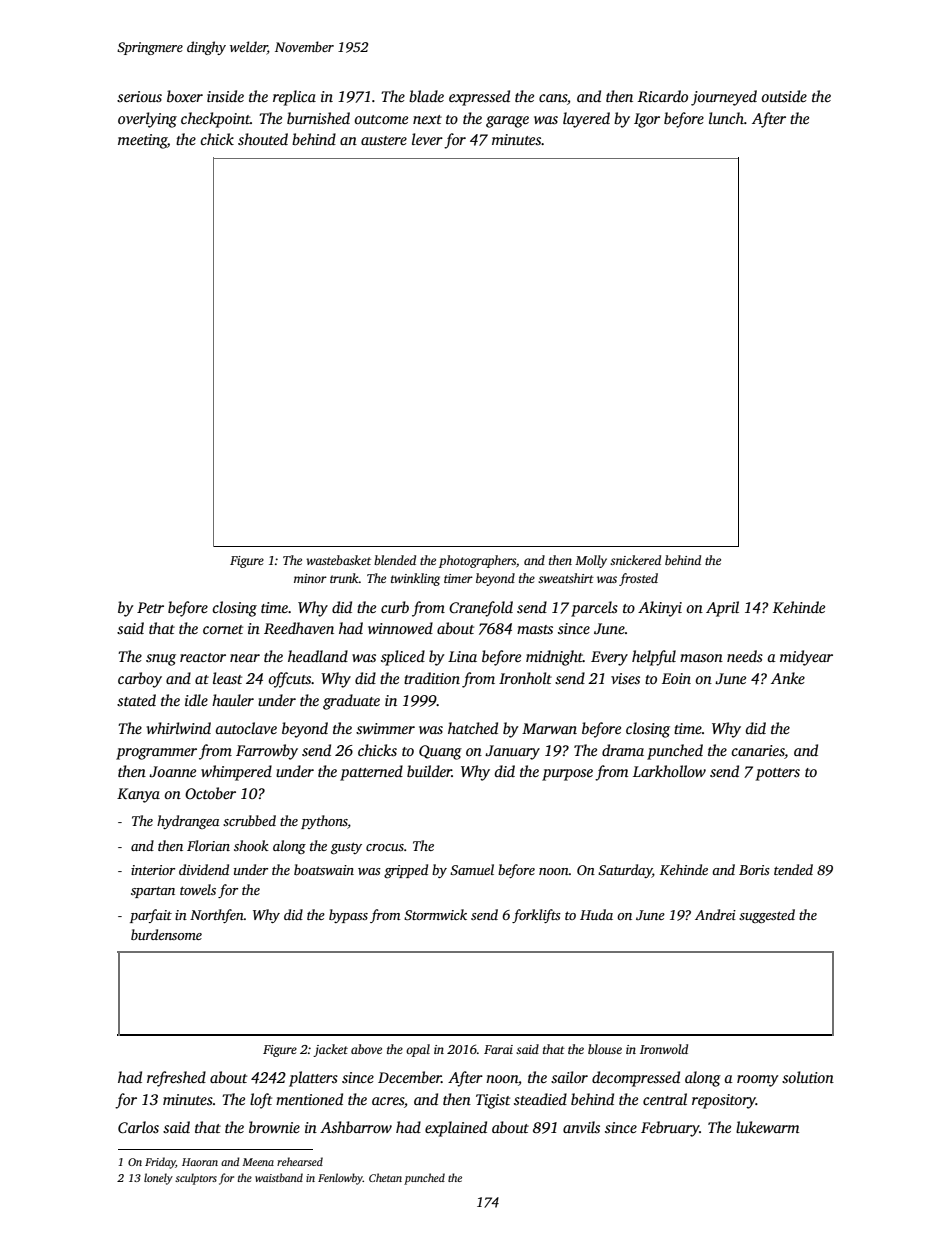  Describe the element at coordinates (150, 607) in the document. I see `Petr` at that location.
